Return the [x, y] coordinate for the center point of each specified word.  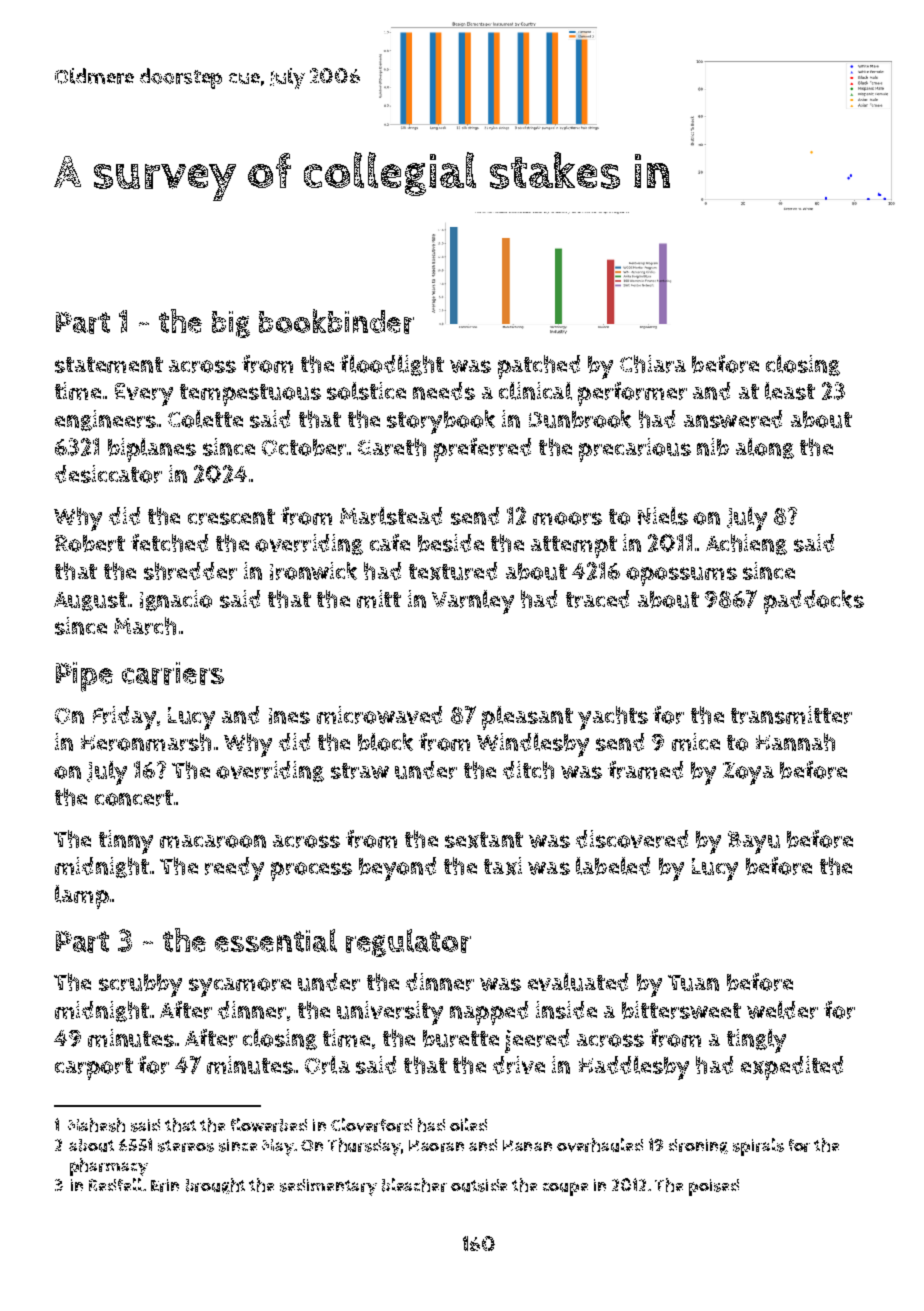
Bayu [754, 842]
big [231, 324]
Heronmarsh [146, 742]
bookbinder [336, 321]
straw [360, 771]
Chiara [653, 364]
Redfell [115, 1184]
